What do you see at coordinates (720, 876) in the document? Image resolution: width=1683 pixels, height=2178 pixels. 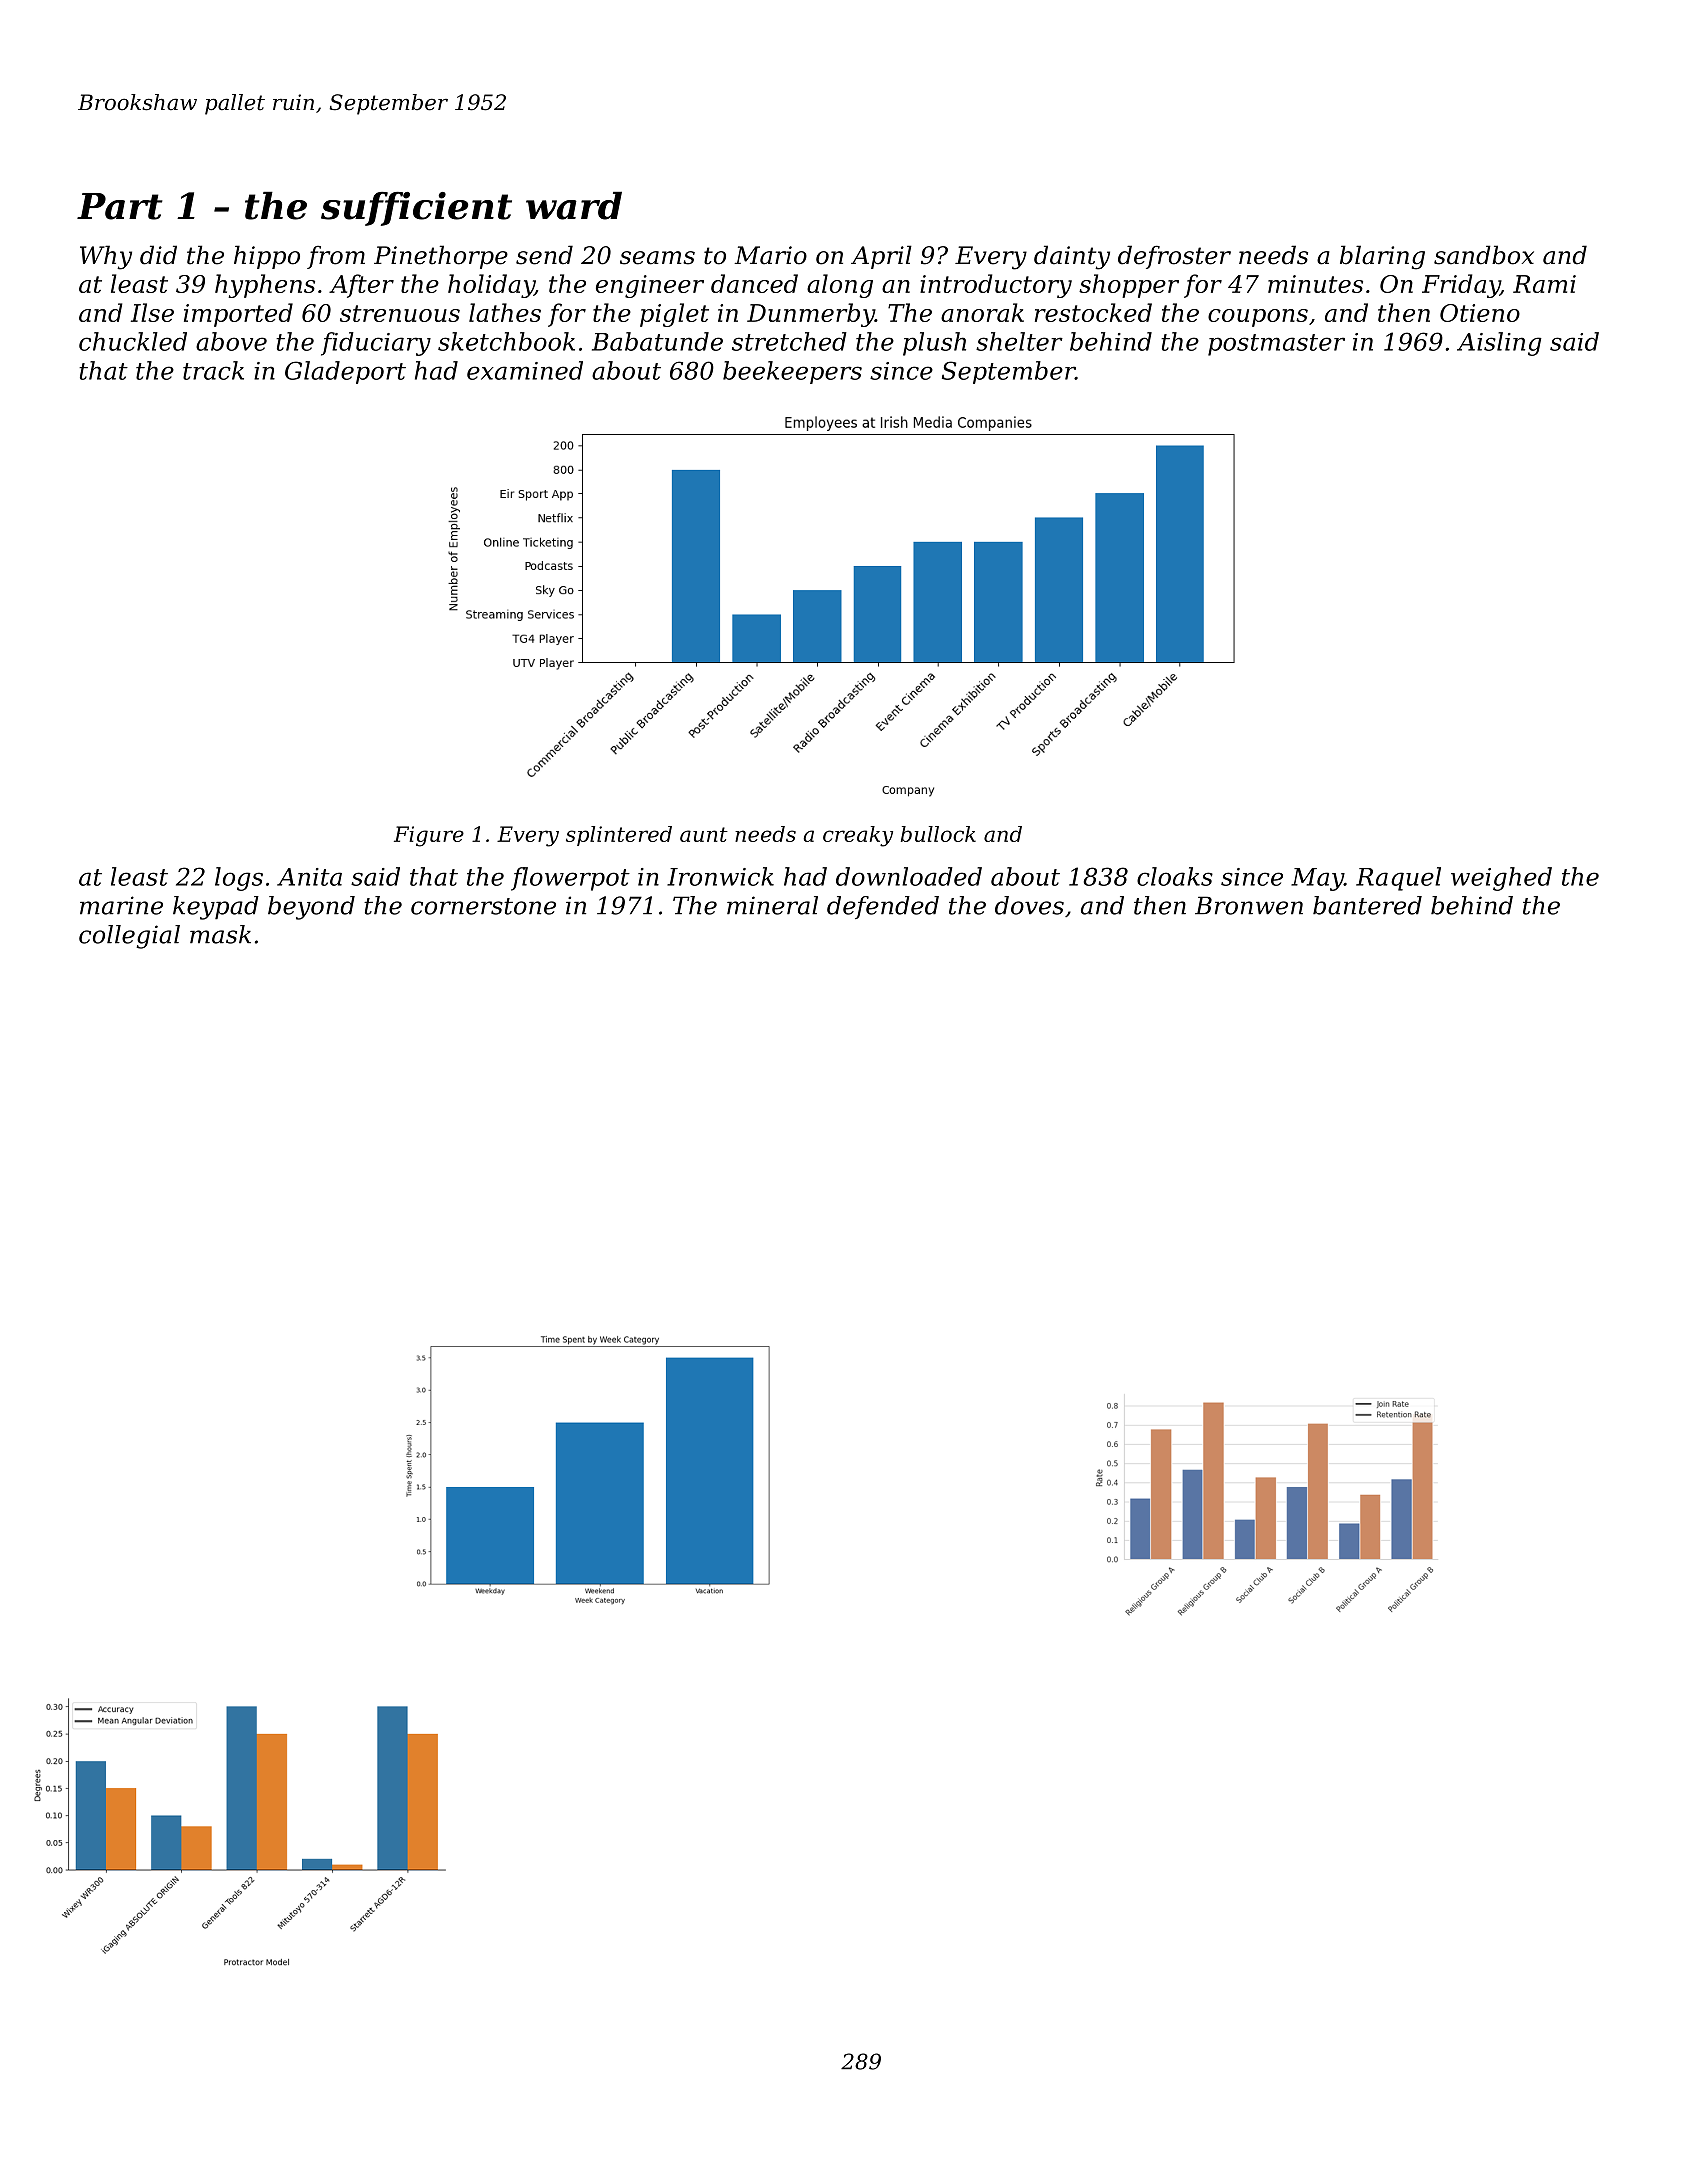 I see `Ironwick` at bounding box center [720, 876].
